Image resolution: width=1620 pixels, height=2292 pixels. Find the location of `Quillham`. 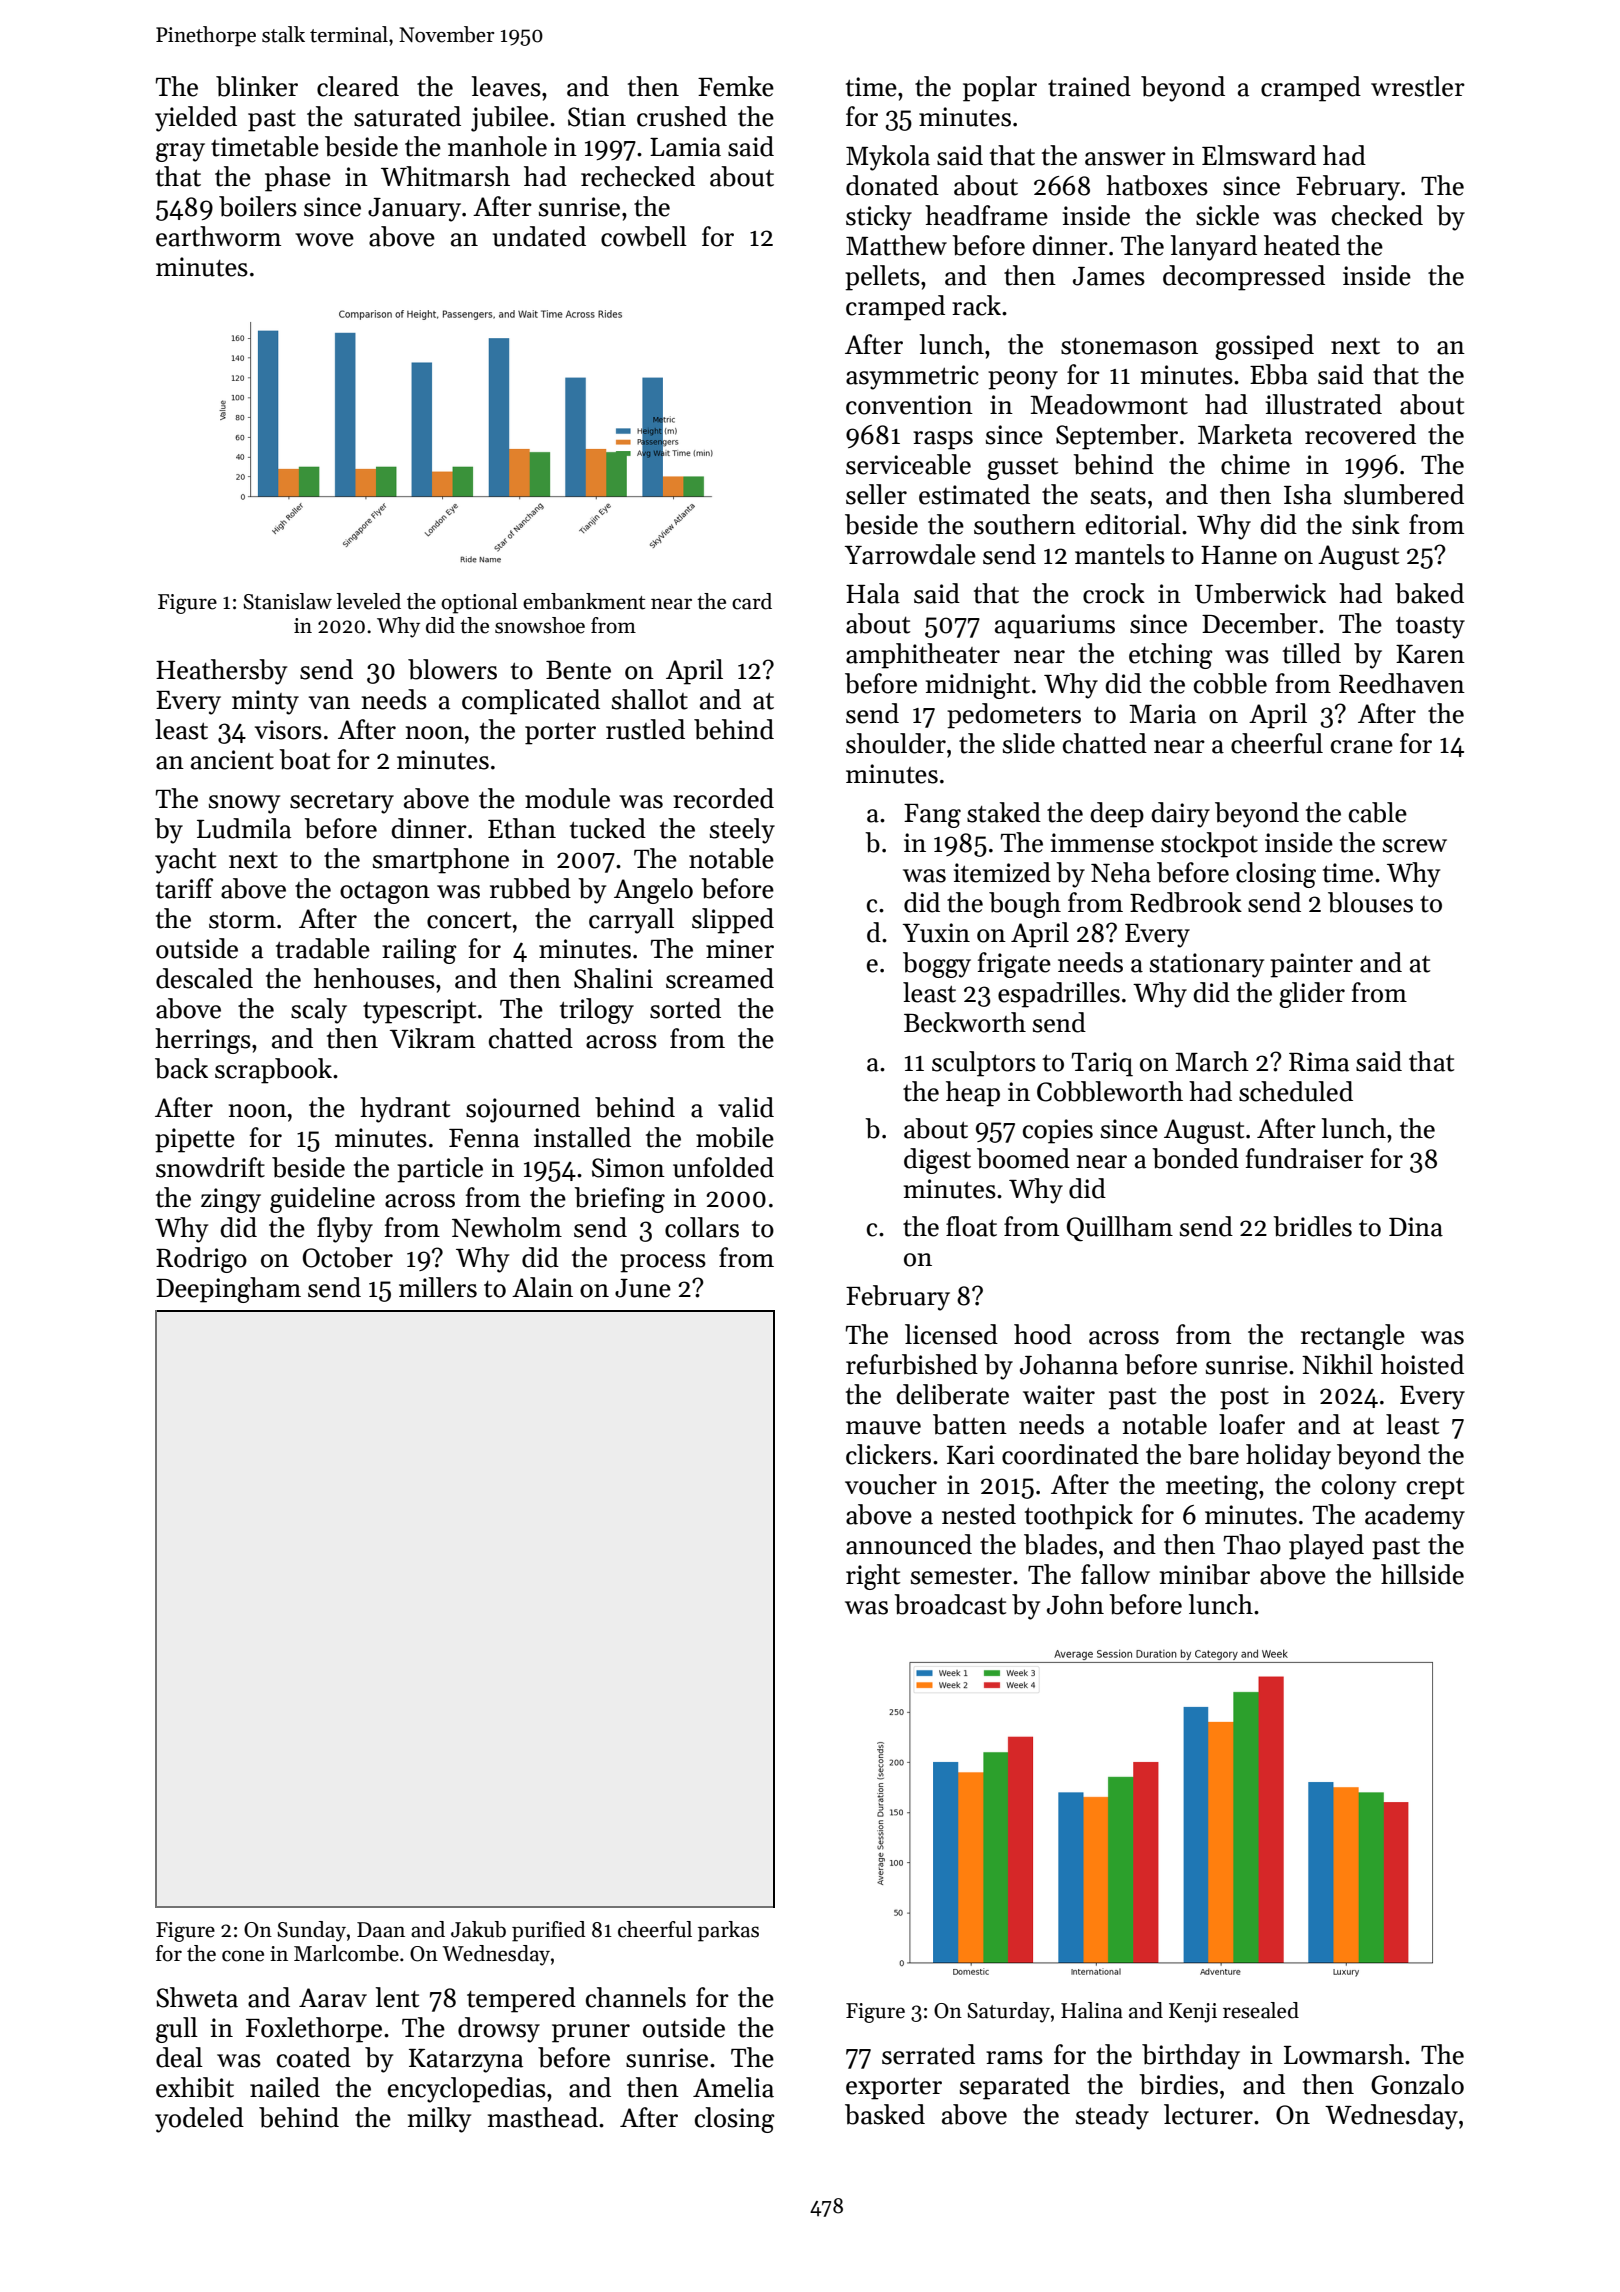

Quillham is located at coordinates (1120, 1229).
